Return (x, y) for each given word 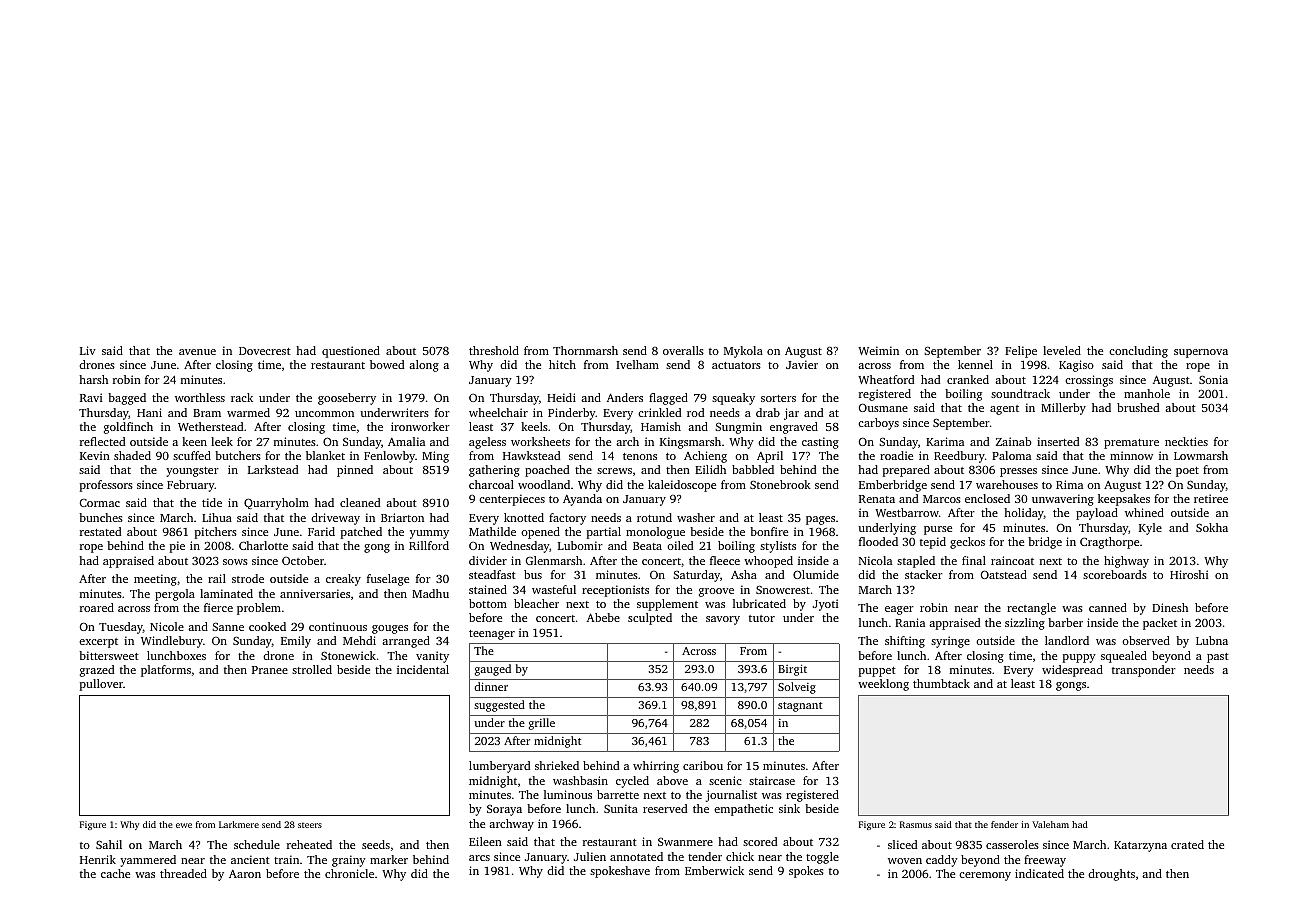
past (1218, 658)
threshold (494, 350)
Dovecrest (265, 351)
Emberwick (714, 870)
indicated (1039, 873)
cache (115, 873)
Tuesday (121, 628)
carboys (878, 424)
